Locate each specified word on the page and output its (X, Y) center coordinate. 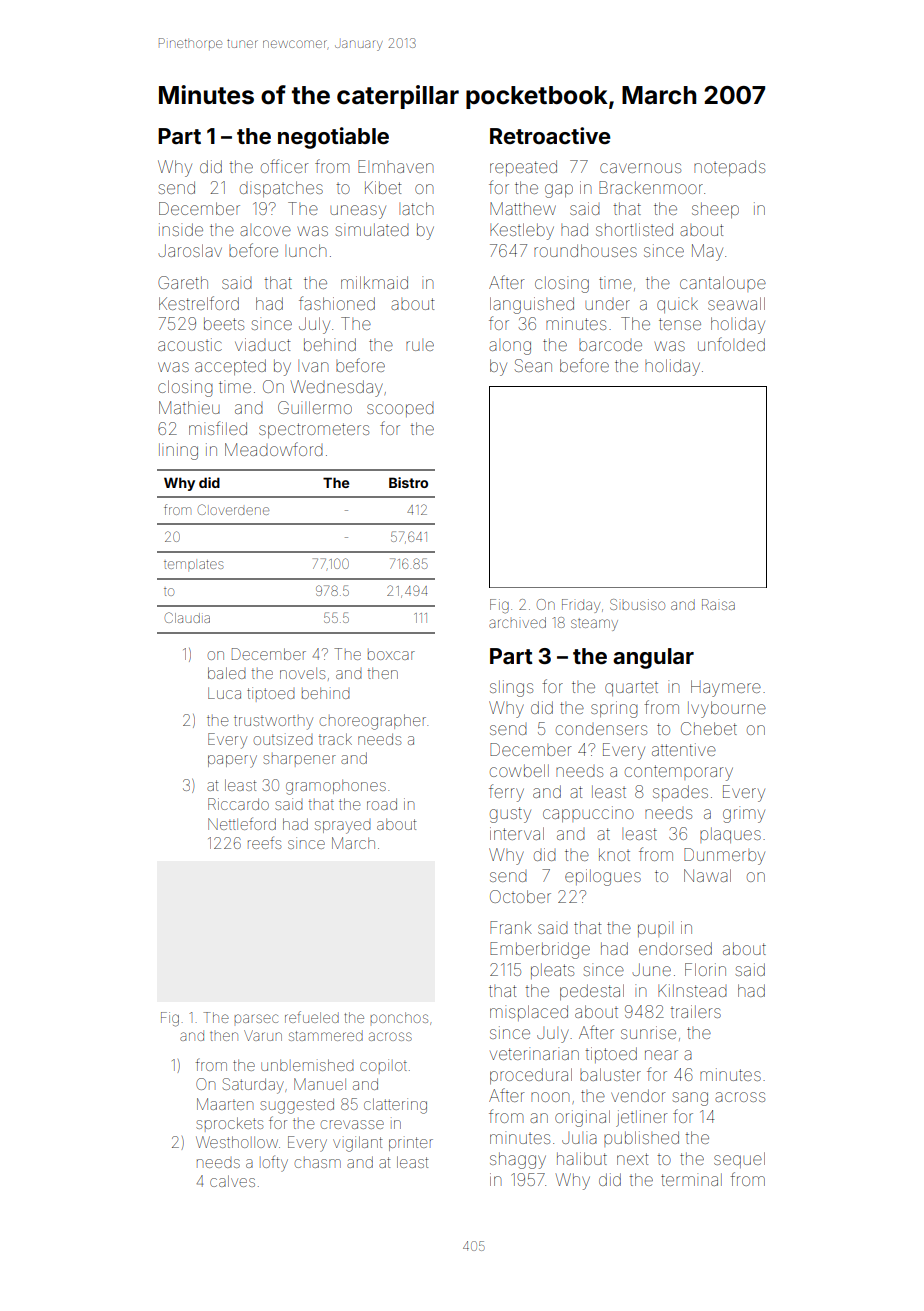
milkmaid (374, 282)
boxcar (391, 655)
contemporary (679, 773)
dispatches (281, 189)
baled (227, 673)
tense (680, 324)
